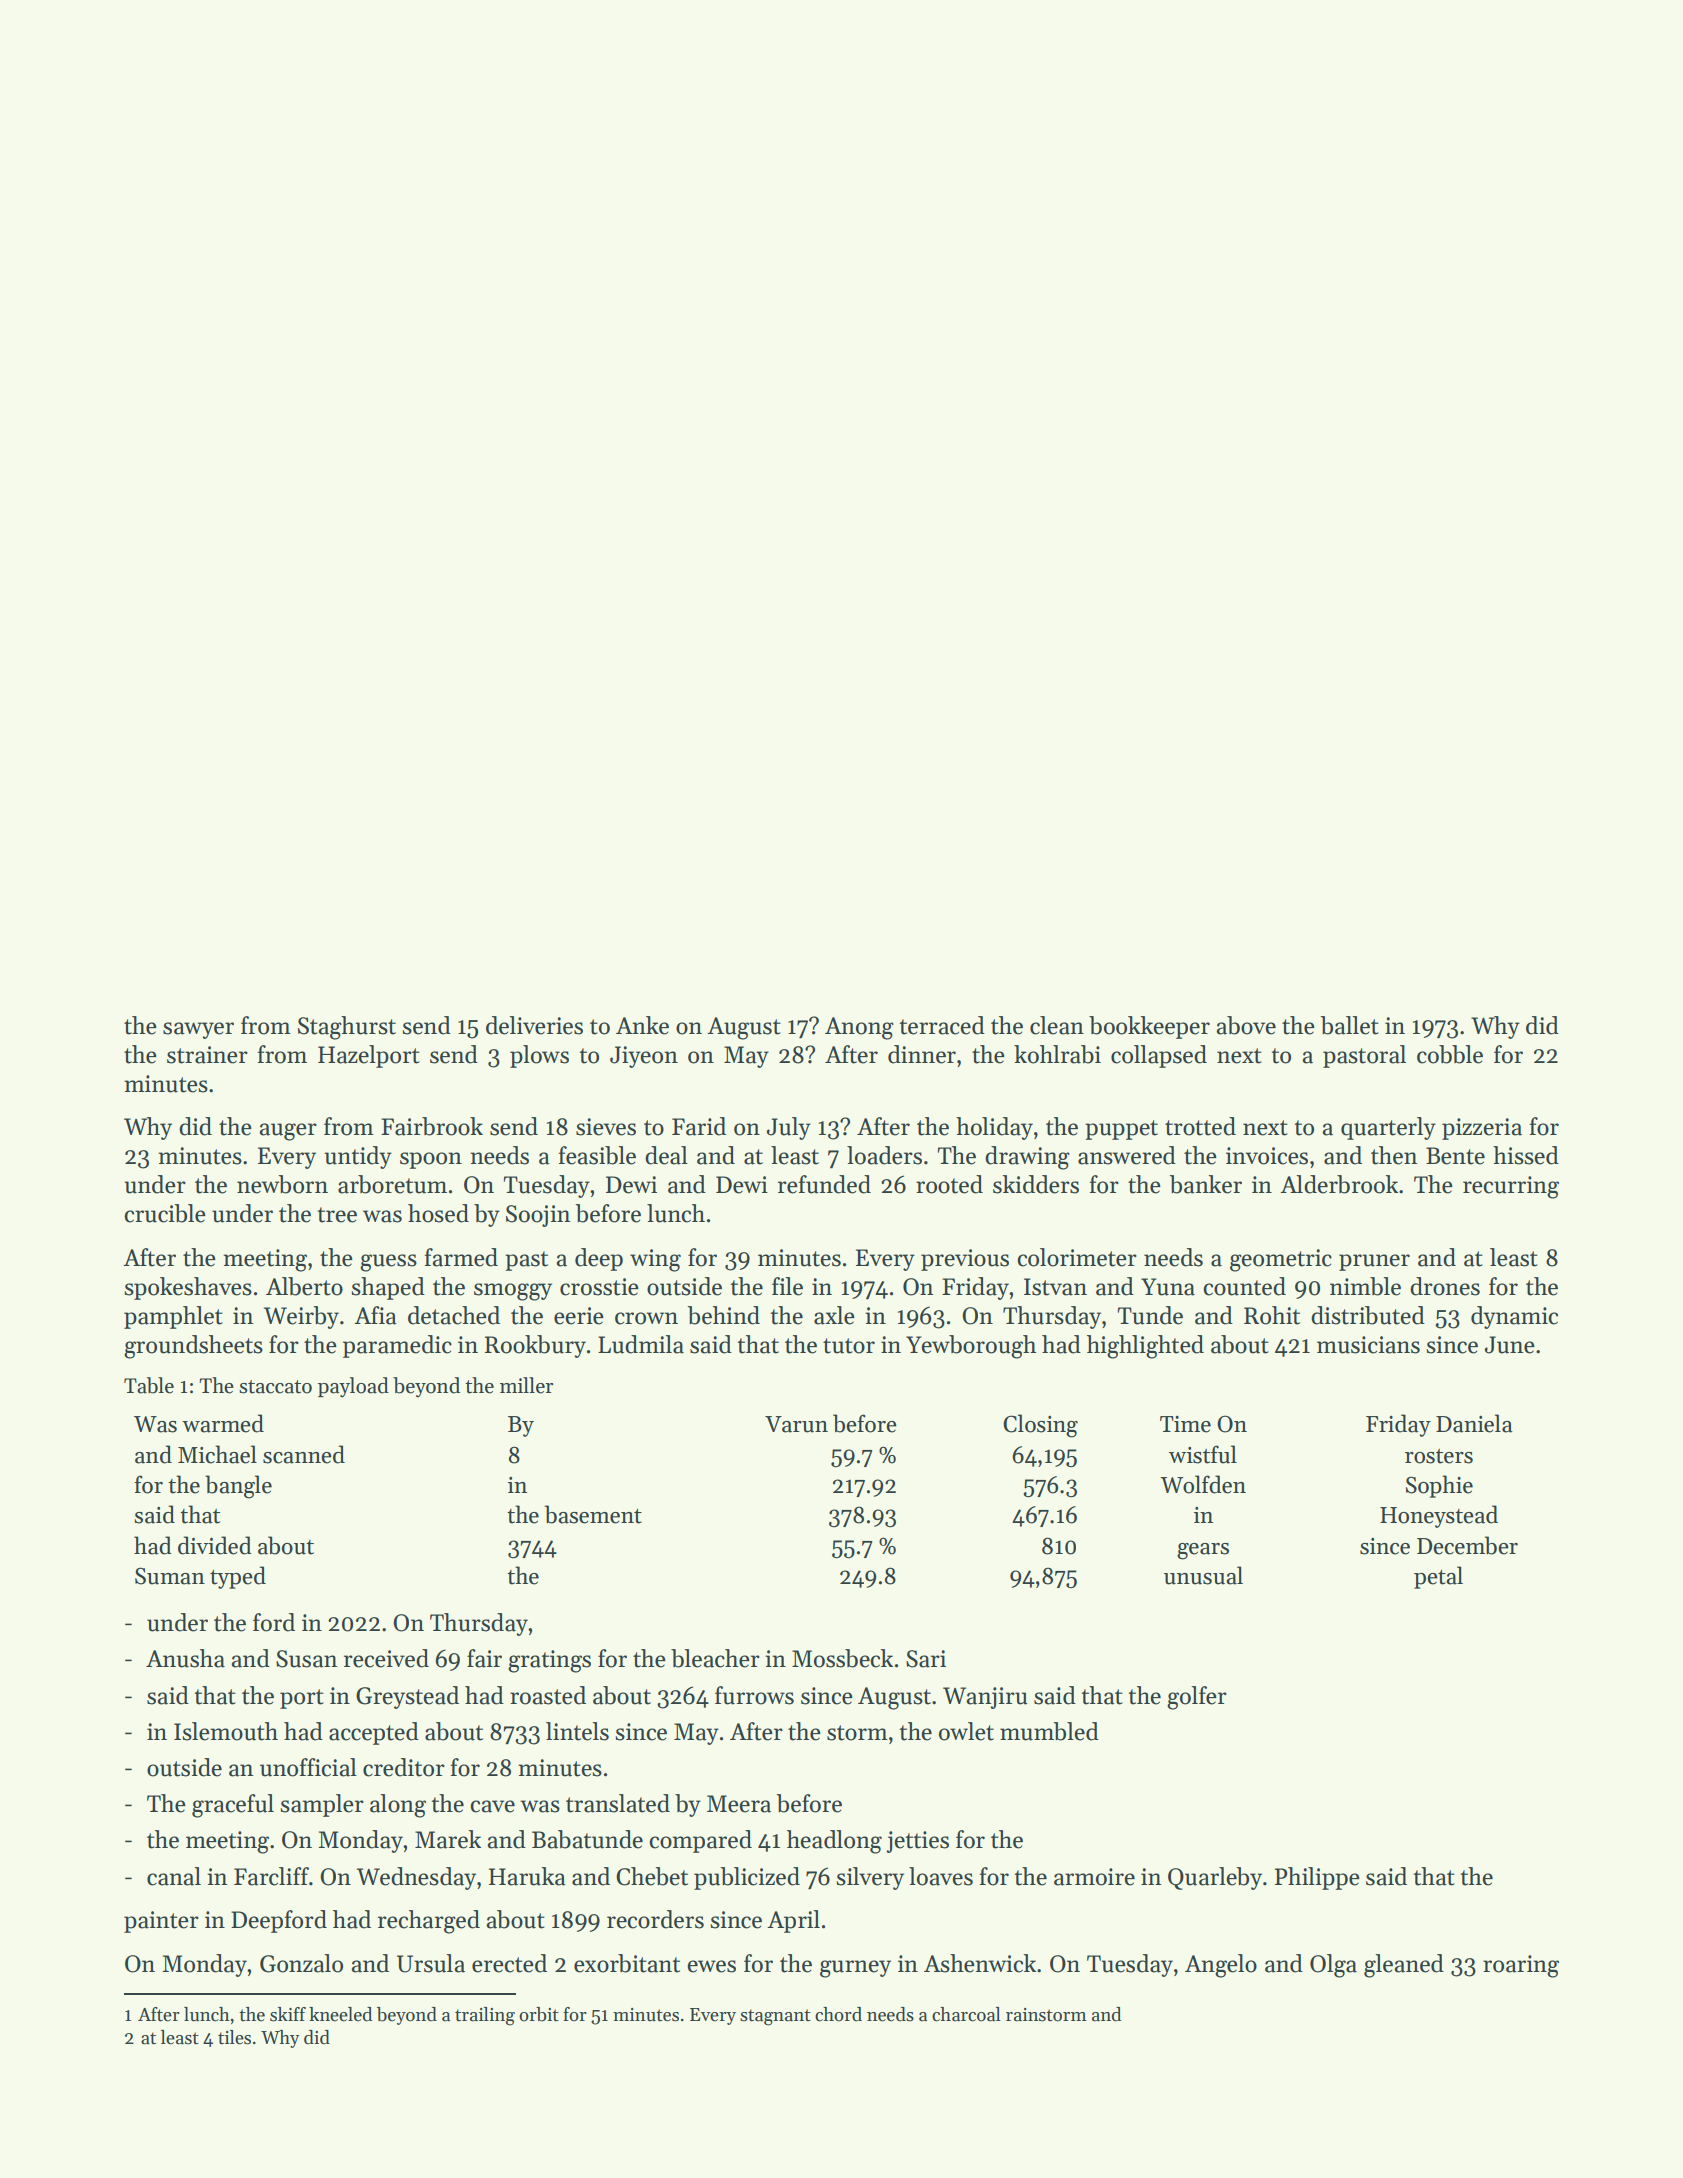 Image resolution: width=1683 pixels, height=2178 pixels. Describe the element at coordinates (838, 2014) in the image. I see `chord` at that location.
